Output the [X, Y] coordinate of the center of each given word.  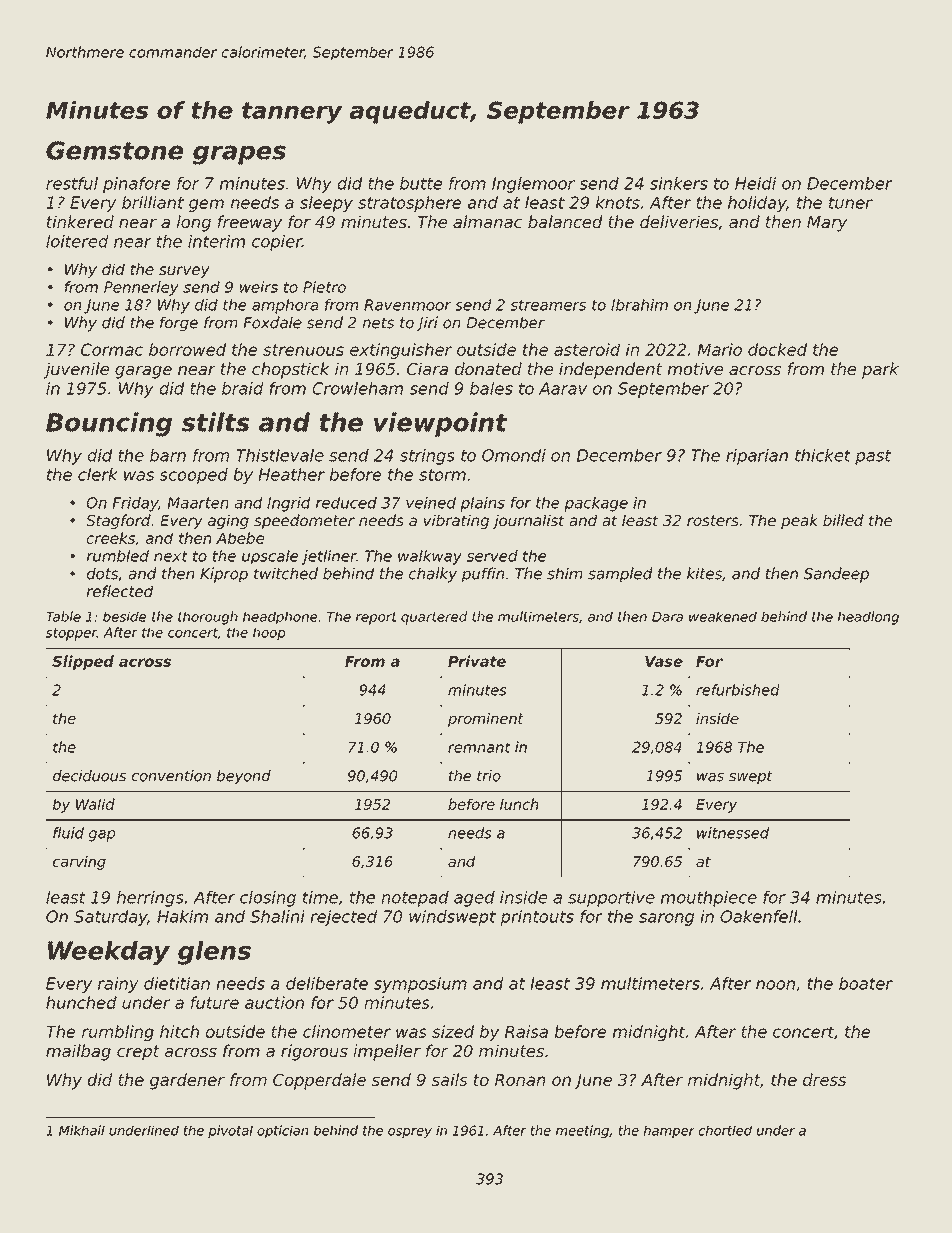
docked [777, 349]
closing [268, 899]
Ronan [520, 1080]
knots [618, 202]
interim [216, 241]
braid [243, 388]
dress [824, 1079]
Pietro [324, 287]
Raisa [526, 1031]
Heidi [755, 183]
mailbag [78, 1052]
